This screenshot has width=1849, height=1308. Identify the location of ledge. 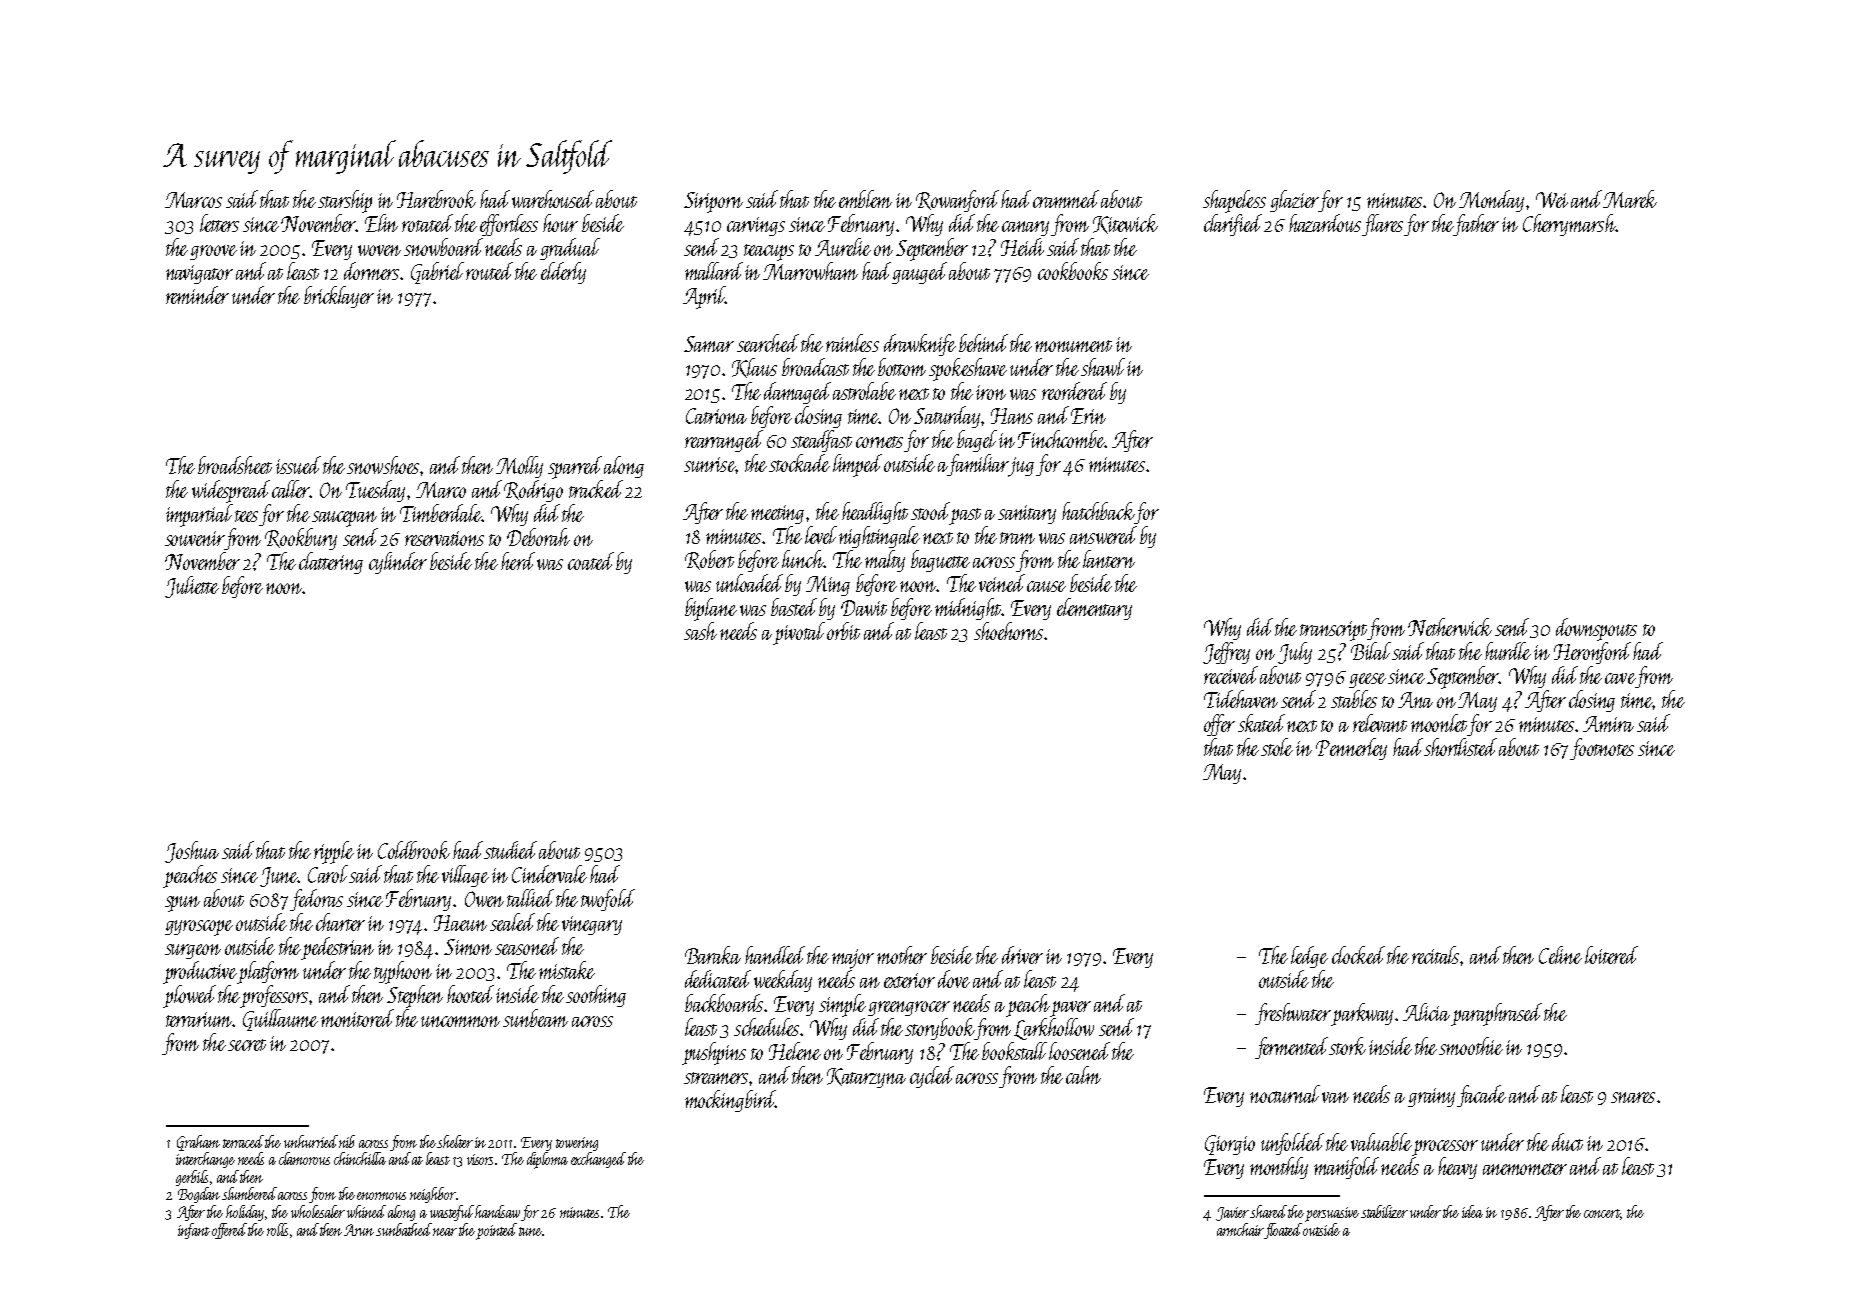
(1309, 957).
